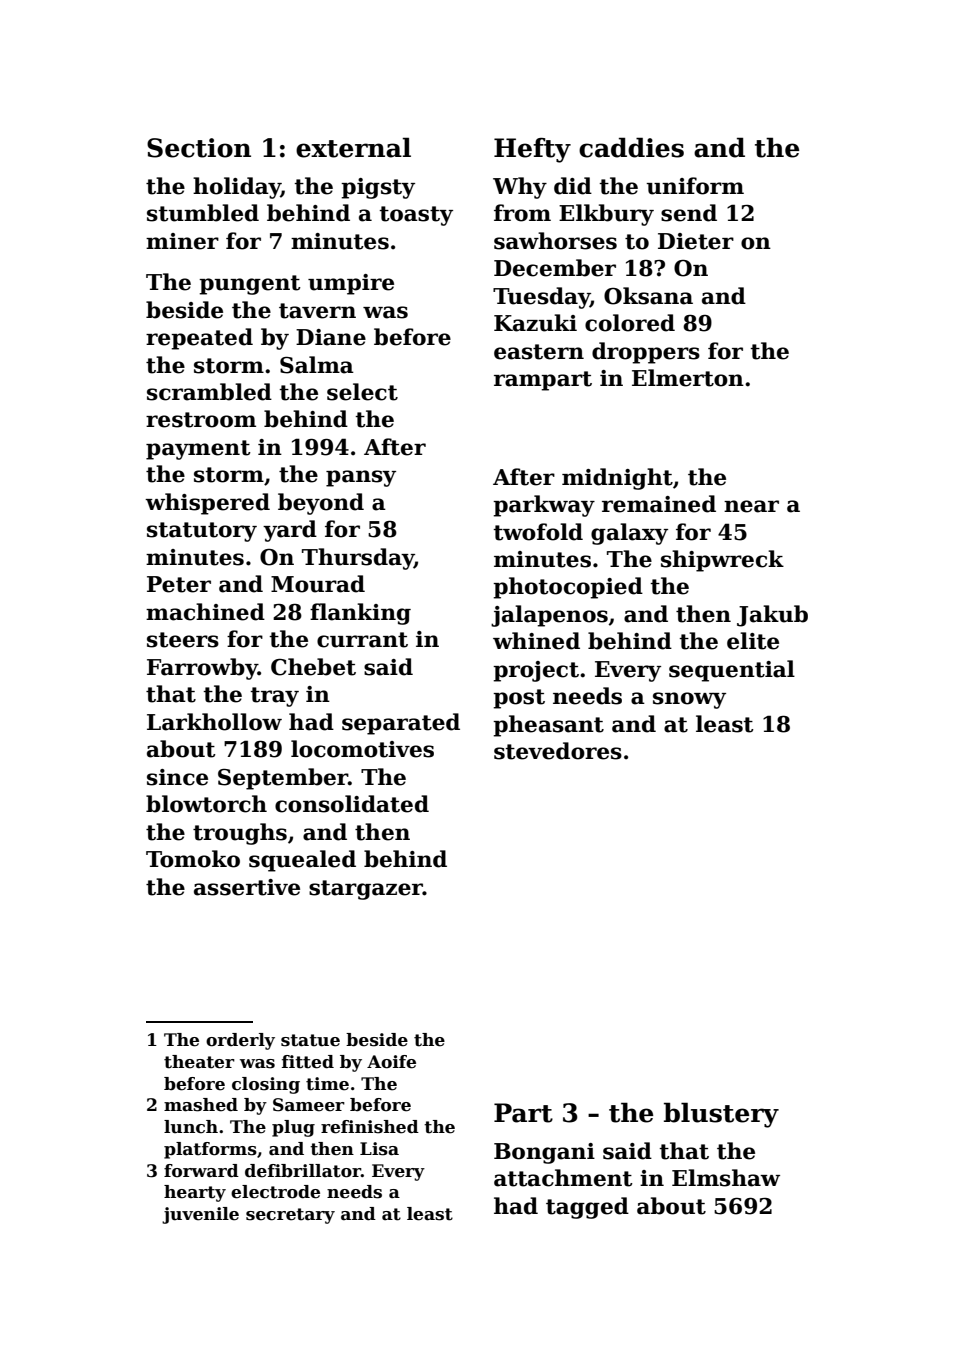  Describe the element at coordinates (688, 378) in the document. I see `Elmerton` at that location.
